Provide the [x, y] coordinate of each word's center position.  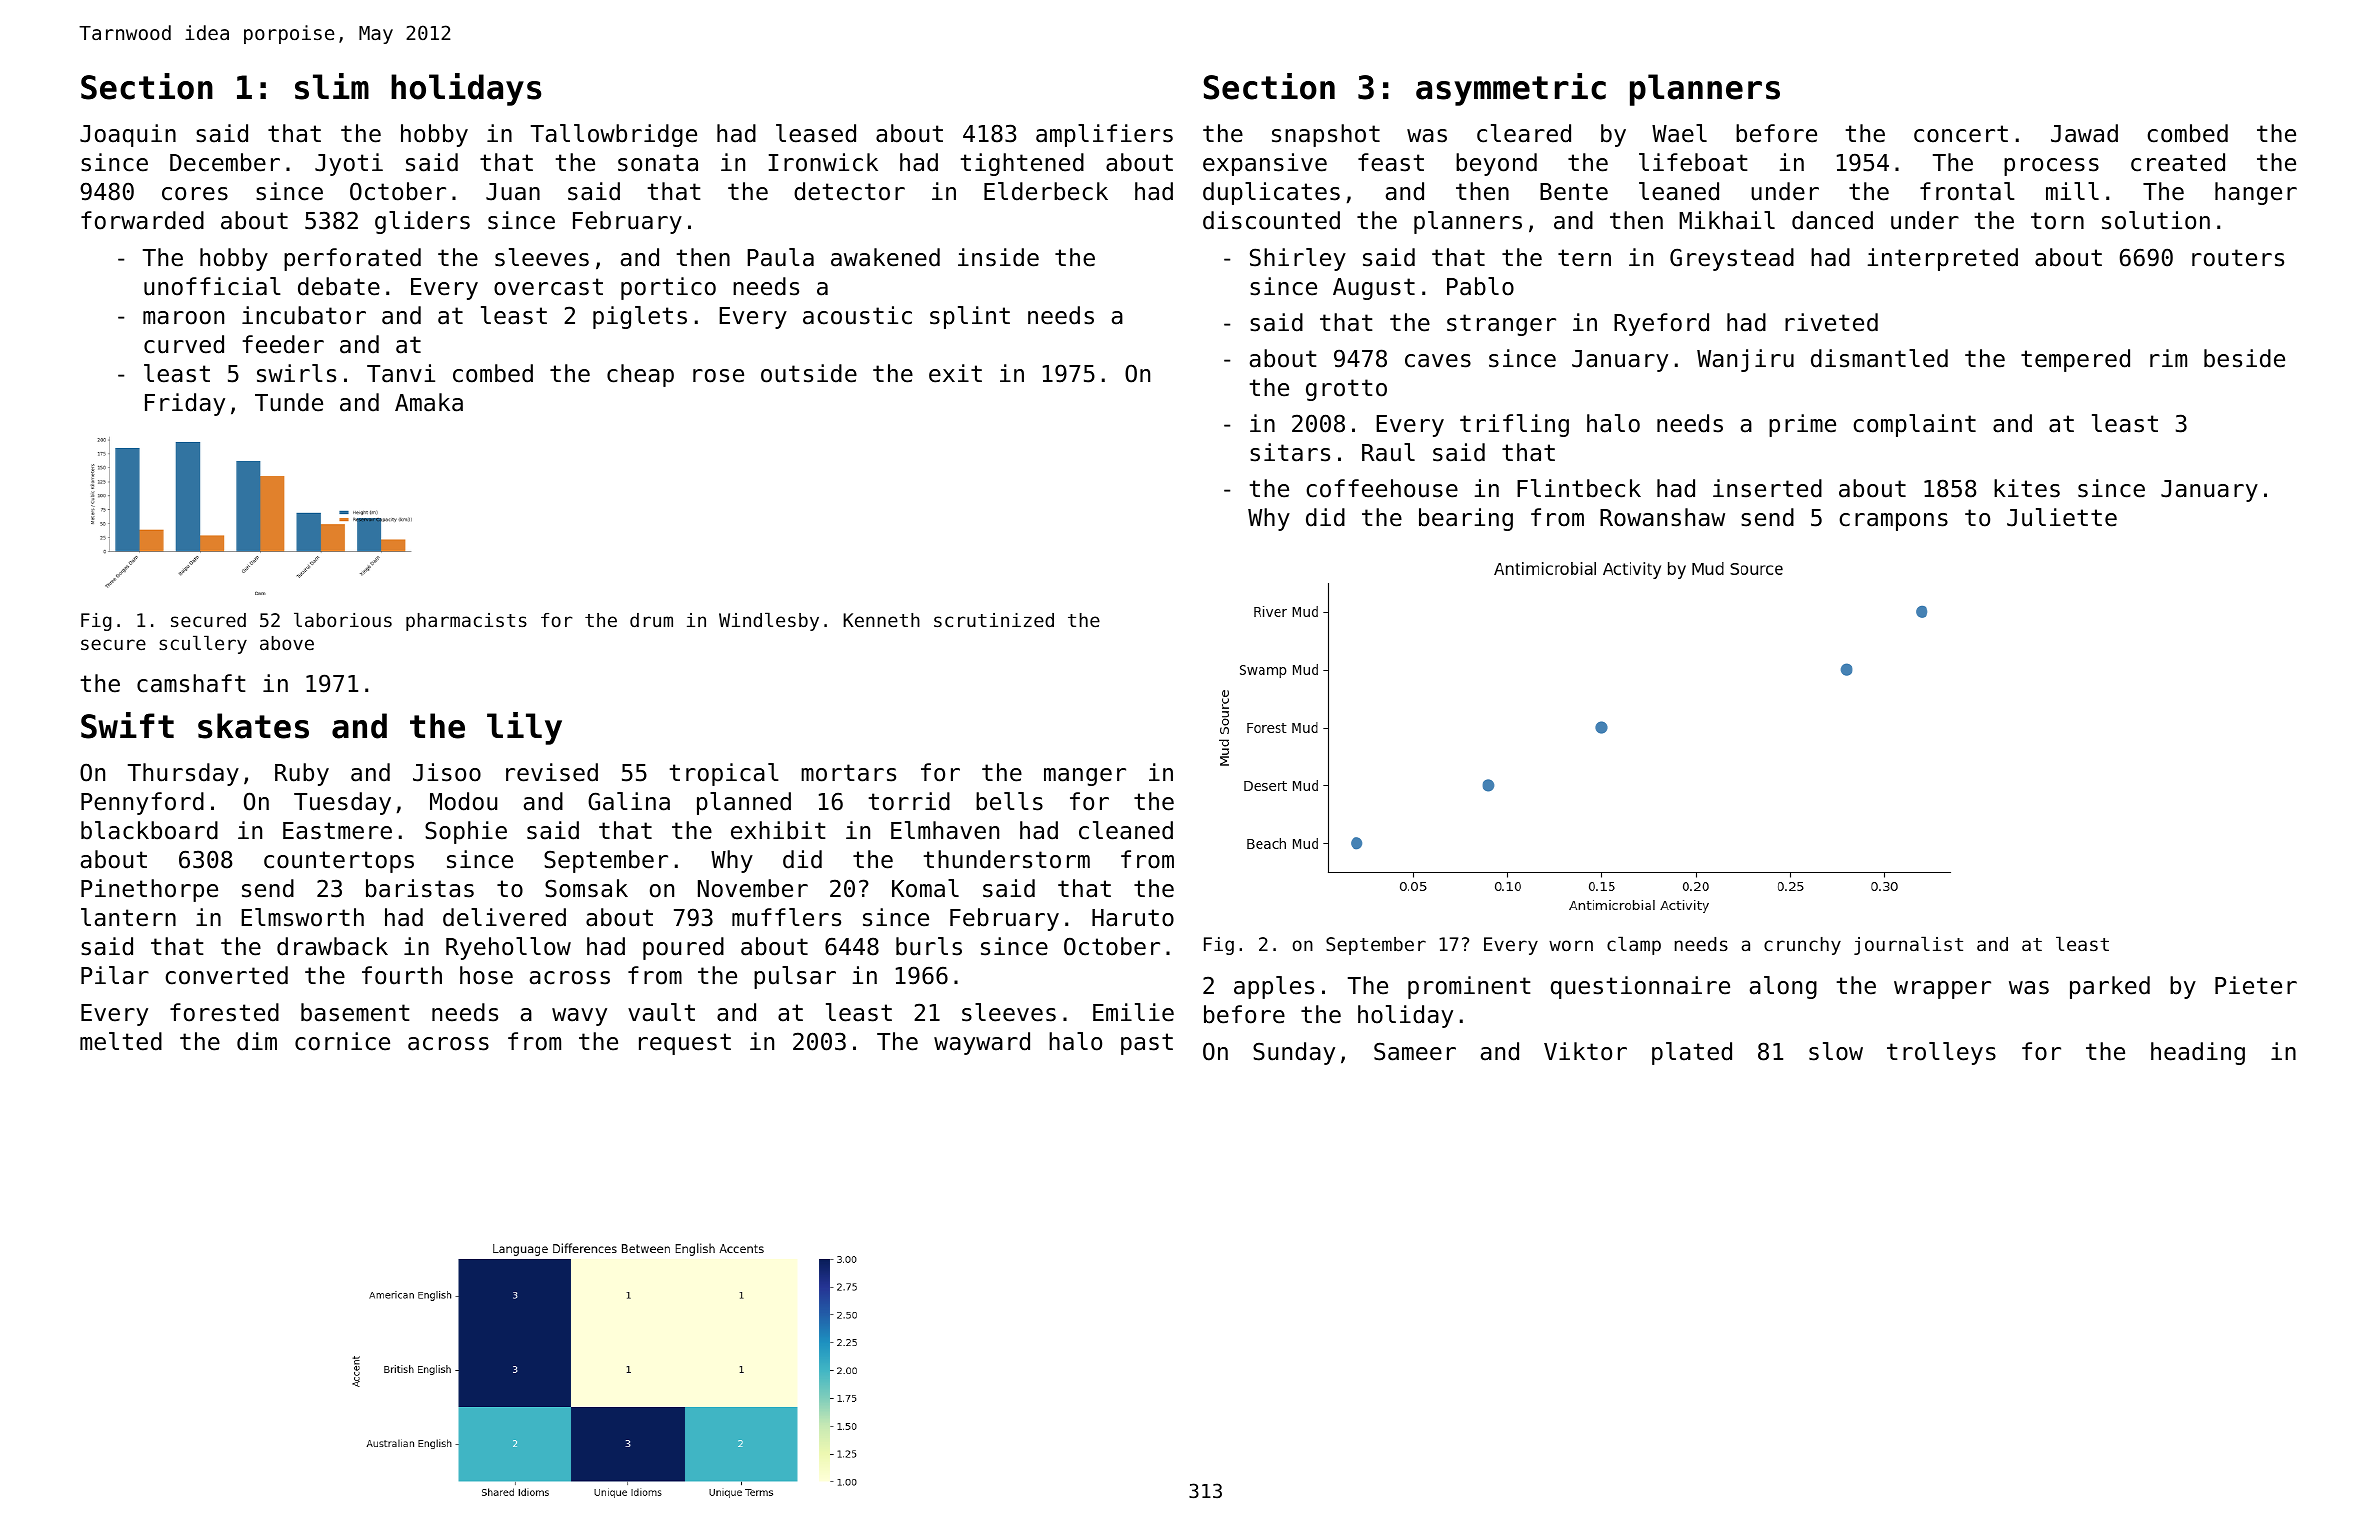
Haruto [1133, 918]
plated [1692, 1053]
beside [2244, 358]
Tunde [289, 402]
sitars [1290, 452]
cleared [1524, 133]
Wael [1679, 133]
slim [332, 86]
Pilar [115, 975]
